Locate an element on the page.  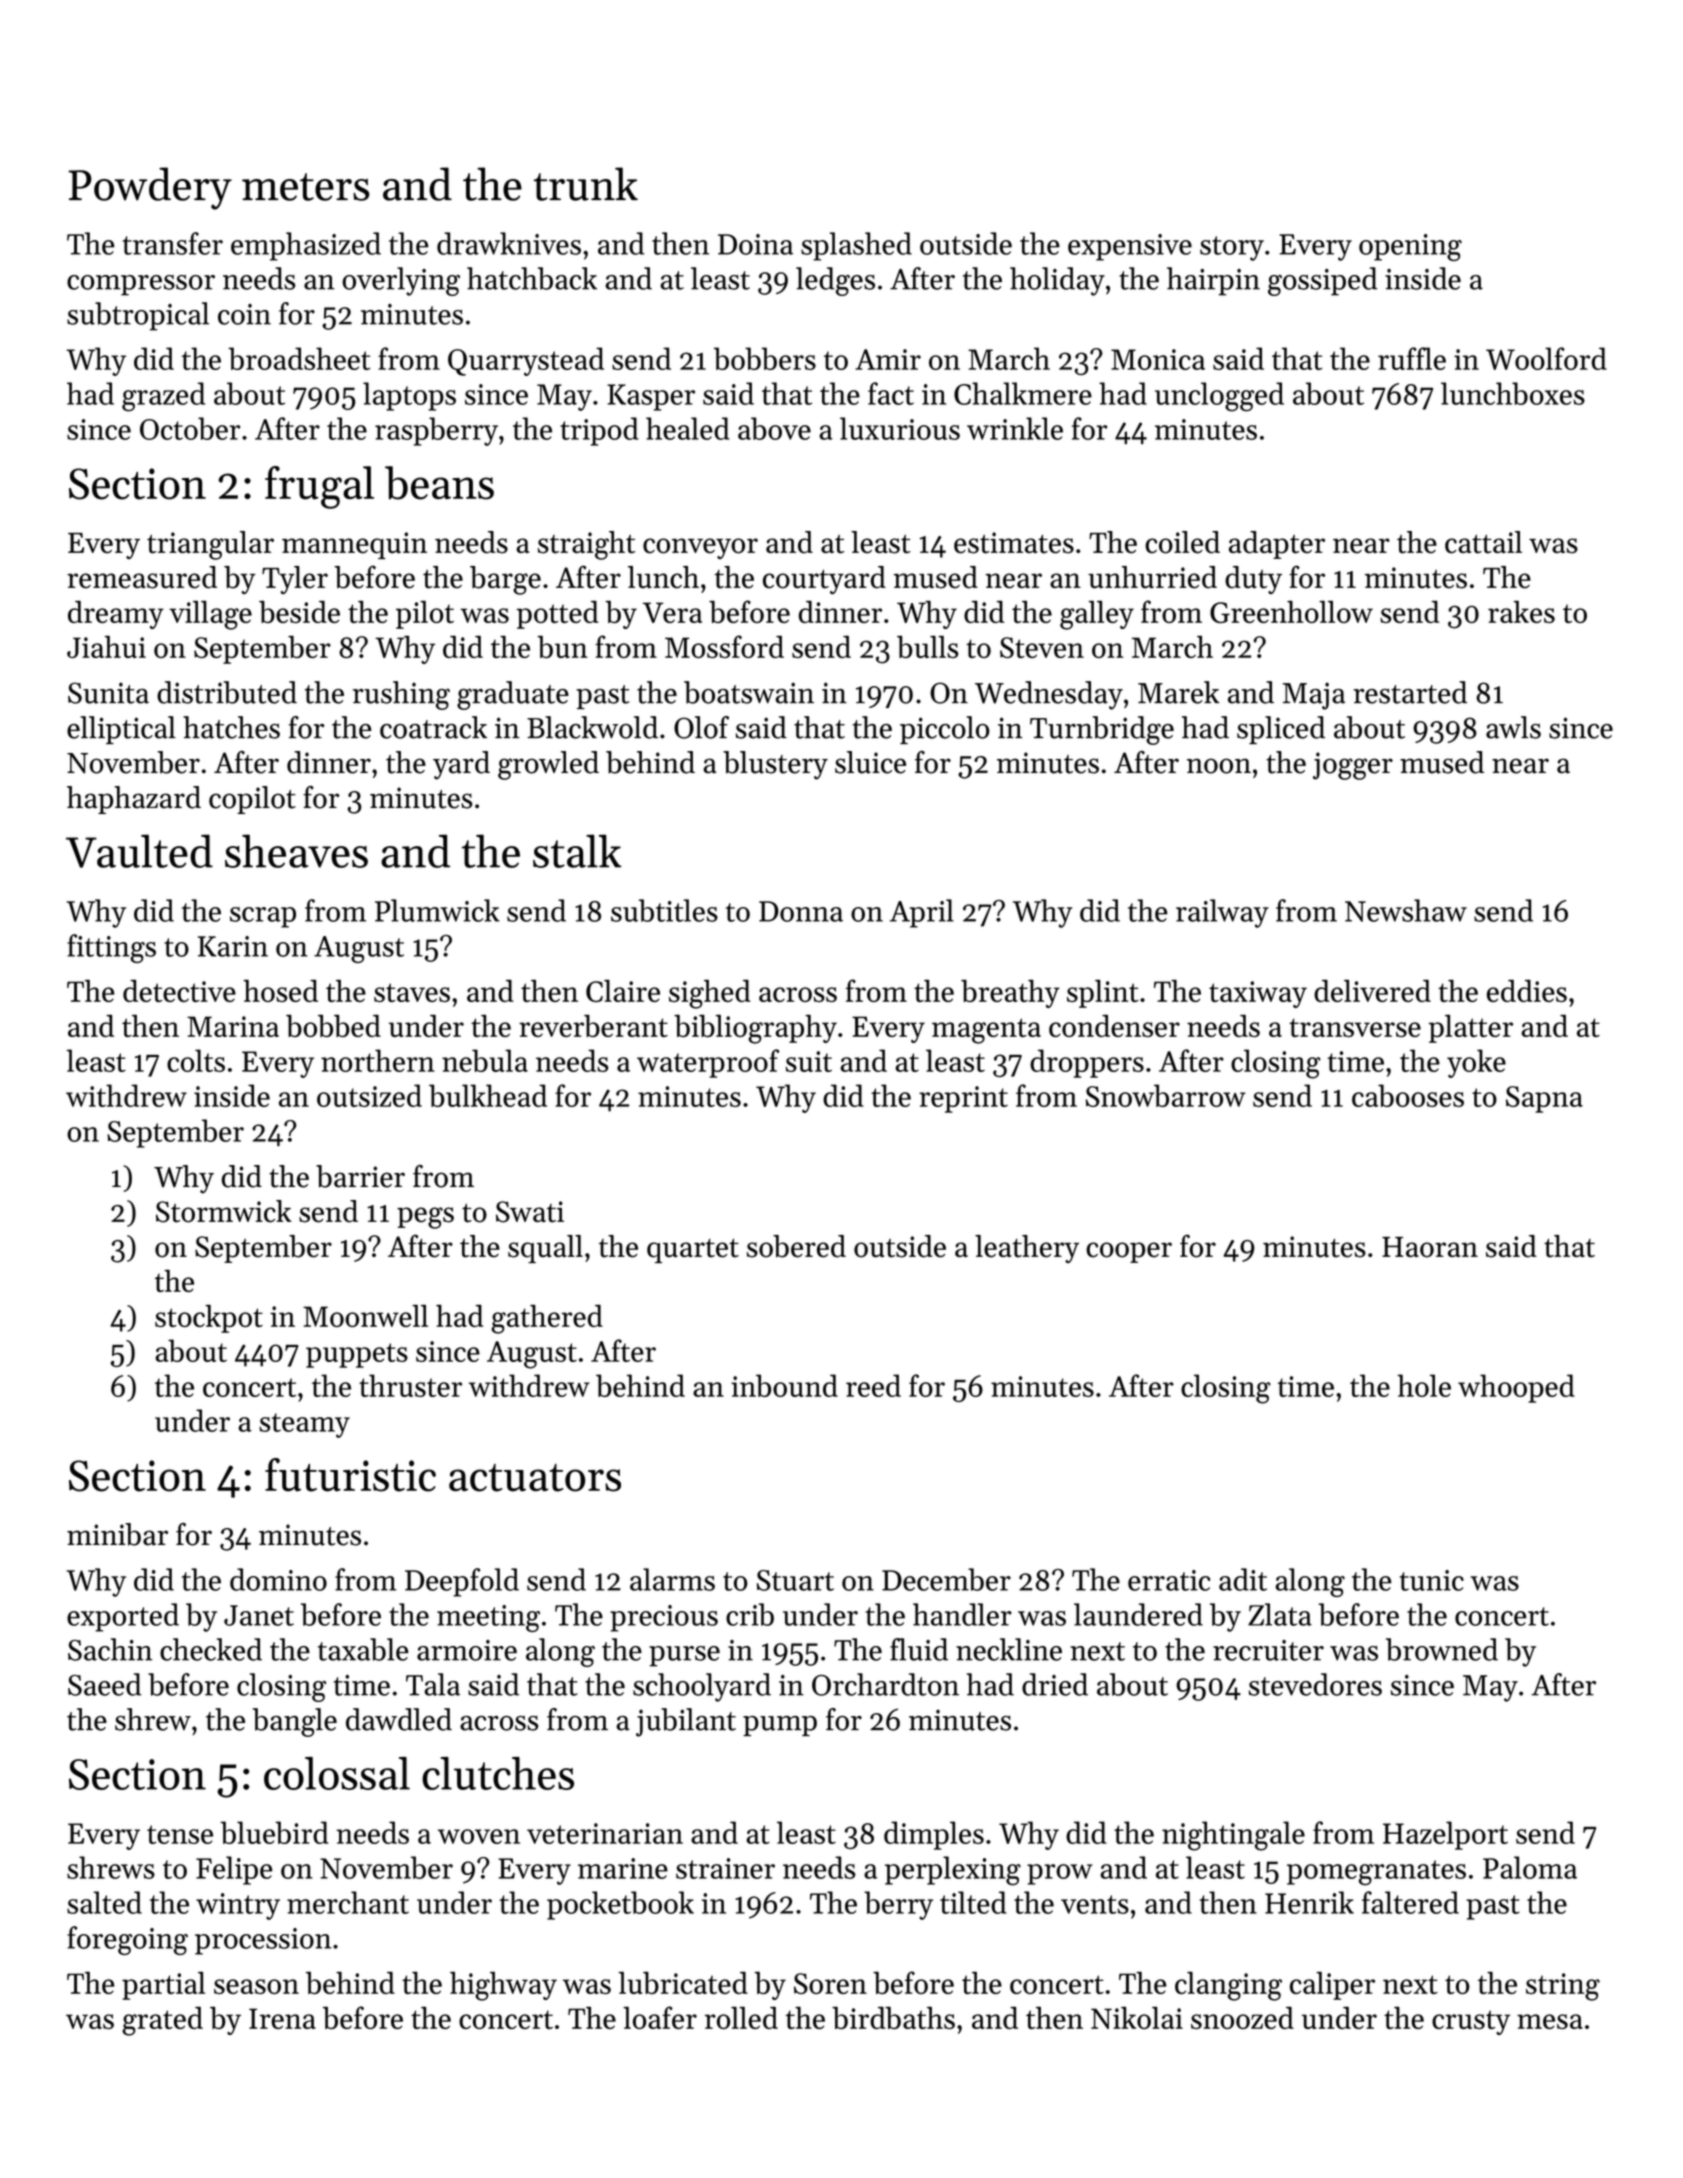
inbound is located at coordinates (784, 1385).
